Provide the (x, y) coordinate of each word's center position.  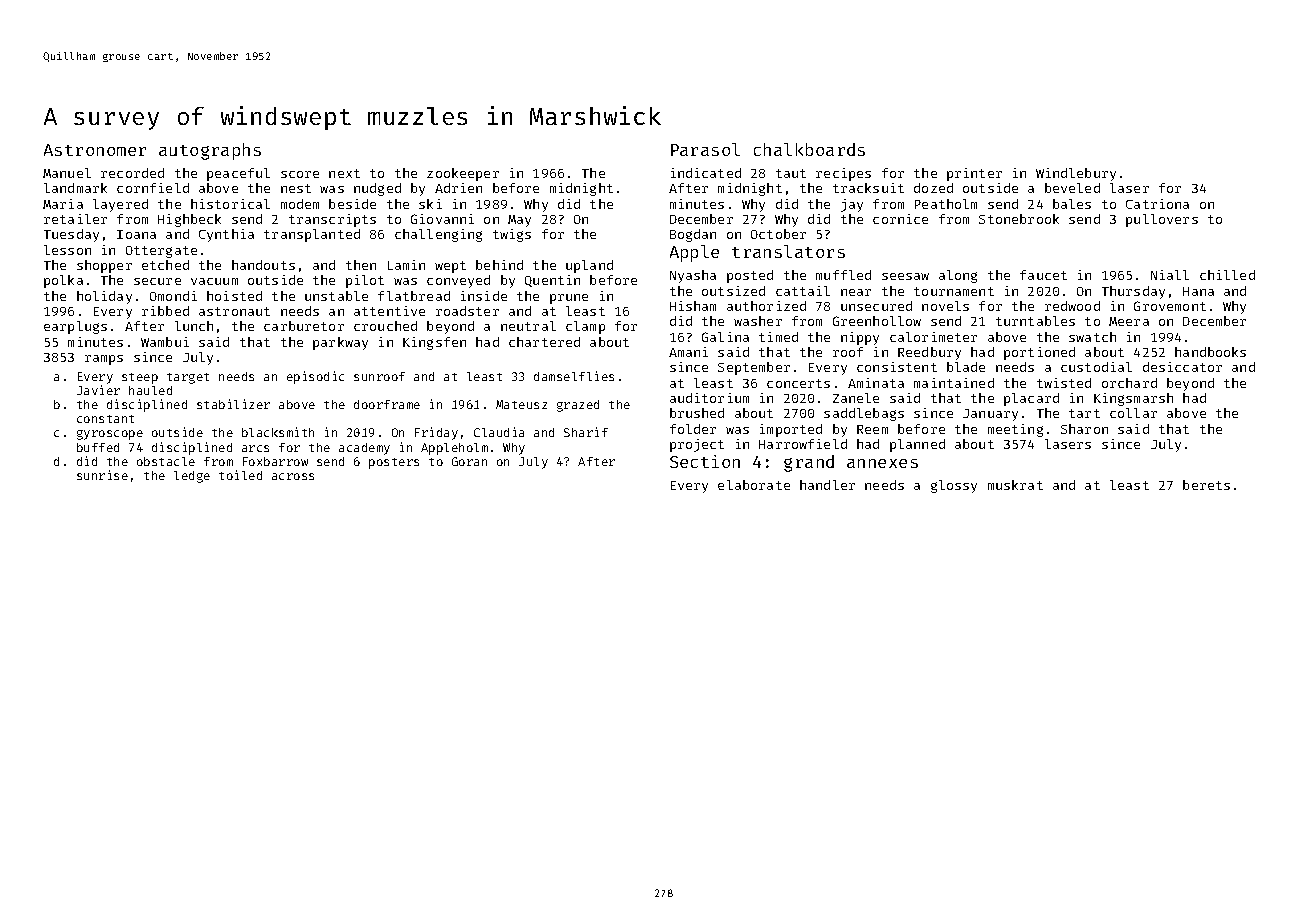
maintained (954, 383)
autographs (210, 151)
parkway (340, 343)
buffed (98, 447)
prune (569, 299)
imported (791, 430)
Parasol (705, 149)
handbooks (1210, 352)
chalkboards (809, 149)
